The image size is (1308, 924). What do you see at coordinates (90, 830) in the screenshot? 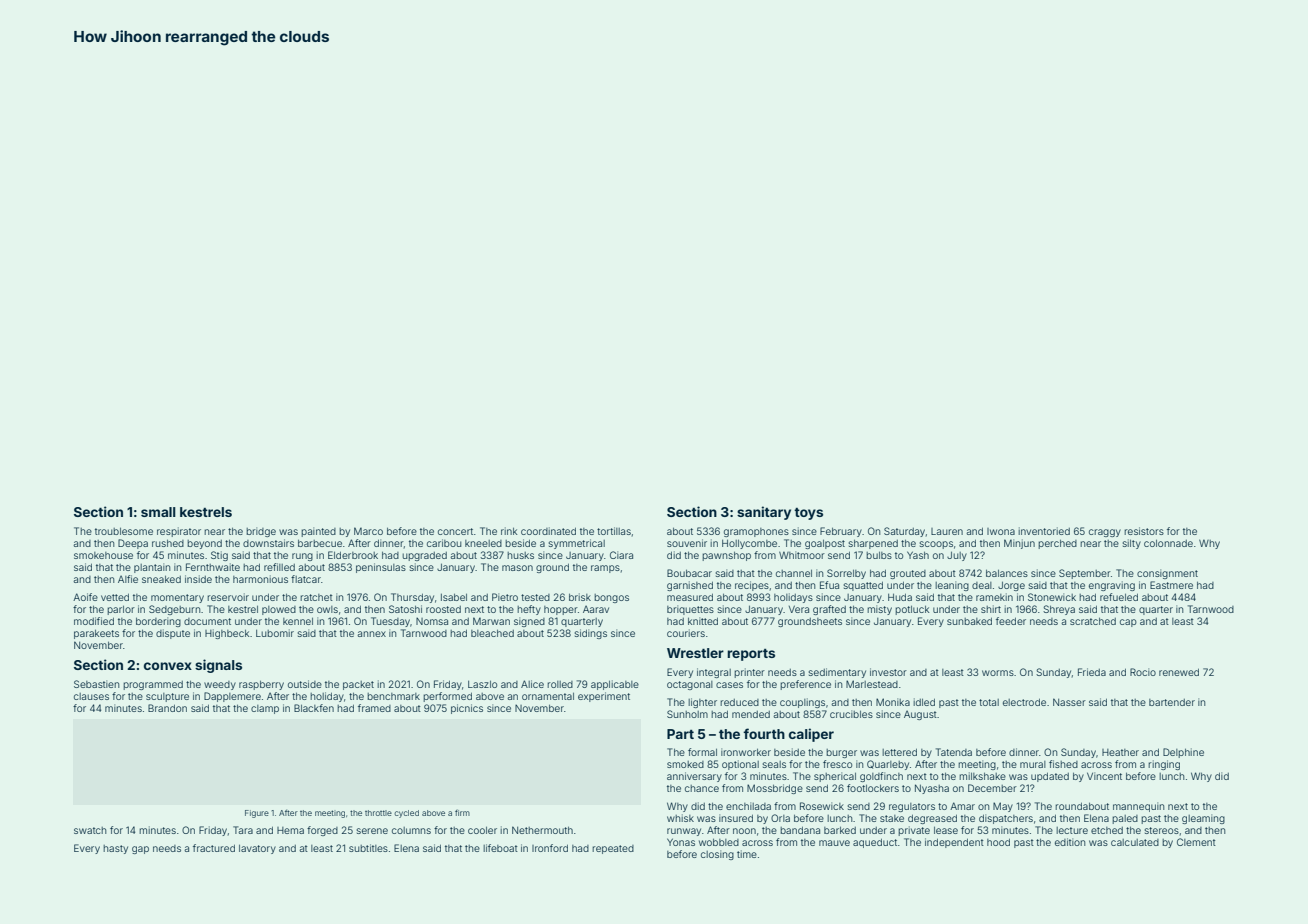
I see `swatch` at bounding box center [90, 830].
